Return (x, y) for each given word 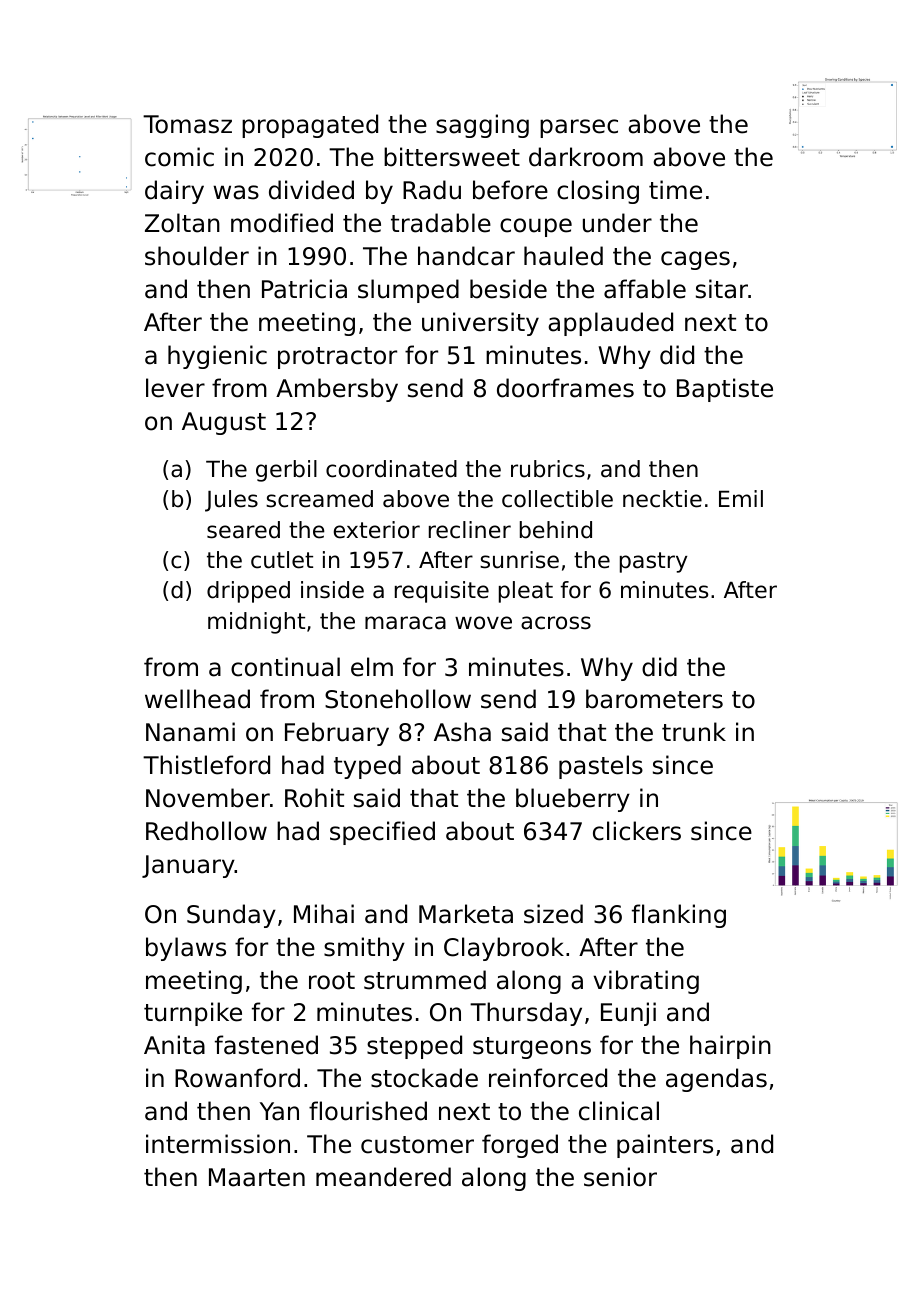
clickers (637, 831)
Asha (462, 732)
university (480, 324)
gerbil (286, 471)
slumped (408, 291)
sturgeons (532, 1048)
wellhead (197, 699)
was (236, 192)
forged (520, 1146)
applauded (610, 324)
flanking (679, 916)
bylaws (186, 949)
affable (645, 289)
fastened (266, 1045)
